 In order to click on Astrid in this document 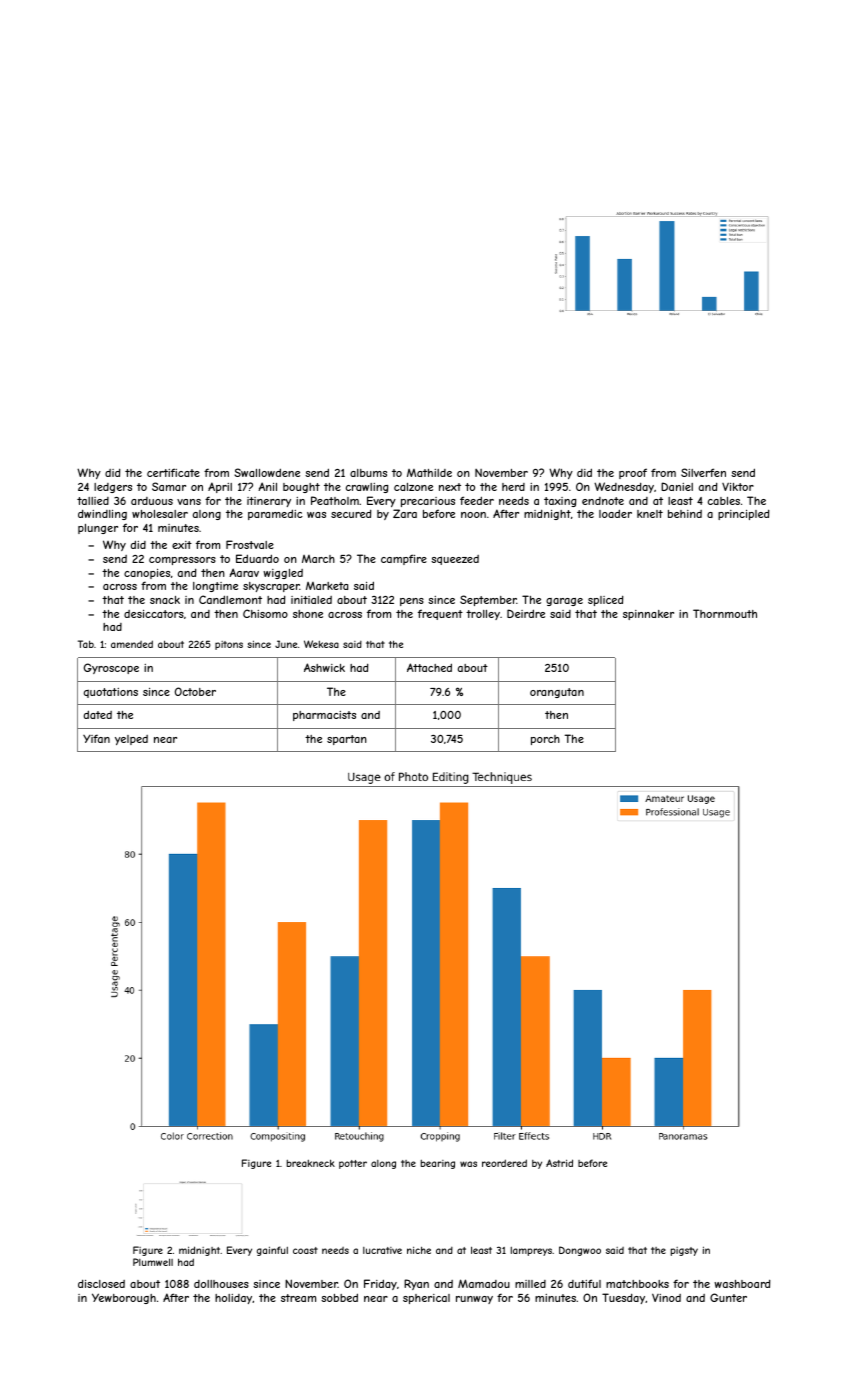, I will do `click(559, 1163)`.
